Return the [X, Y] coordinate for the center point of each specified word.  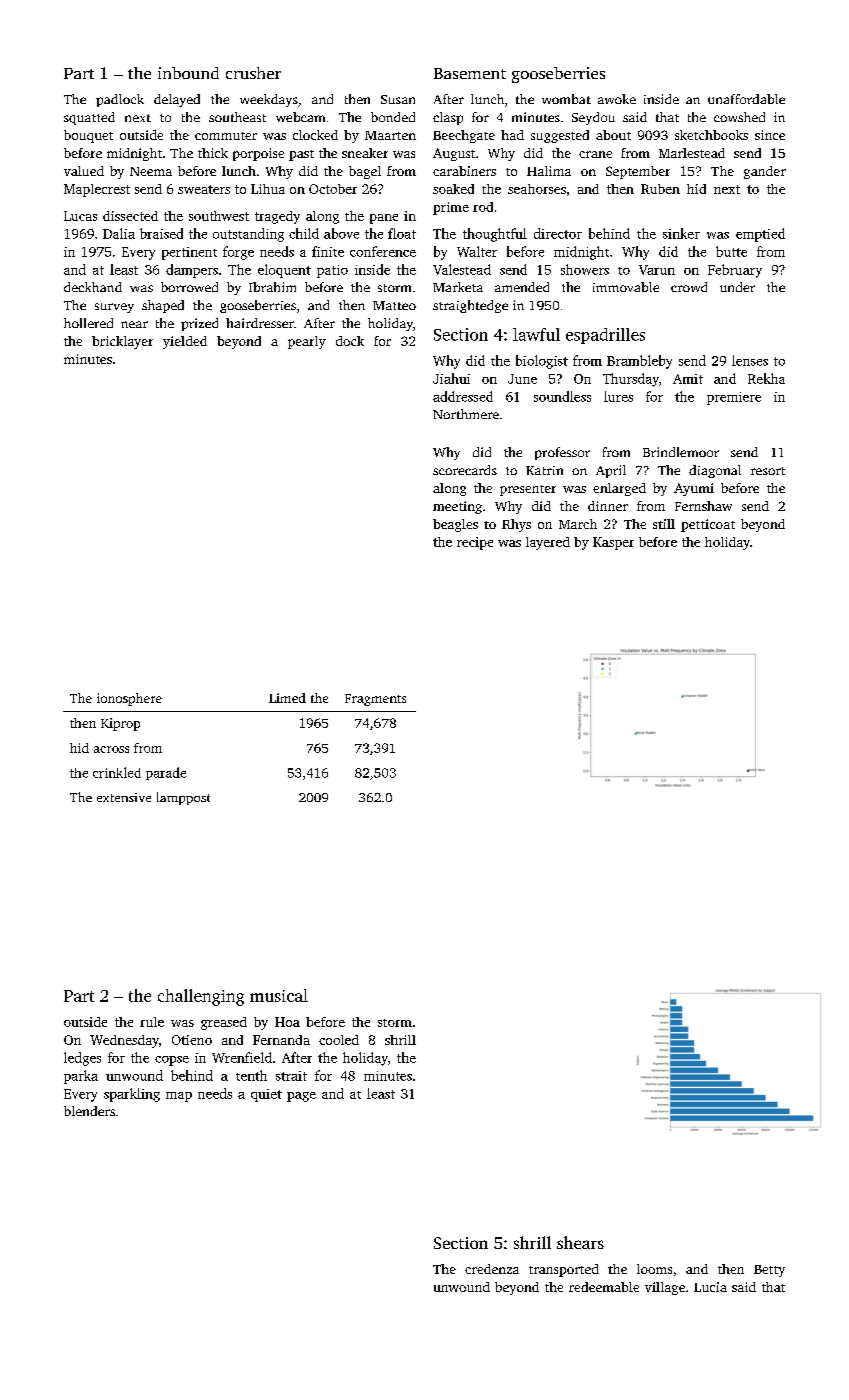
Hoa [287, 1022]
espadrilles [605, 336]
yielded [185, 342]
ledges [82, 1059]
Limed [287, 698]
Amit [688, 379]
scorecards [465, 470]
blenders [89, 1111]
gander [765, 172]
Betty [769, 1271]
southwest [219, 216]
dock [350, 341]
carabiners [464, 171]
